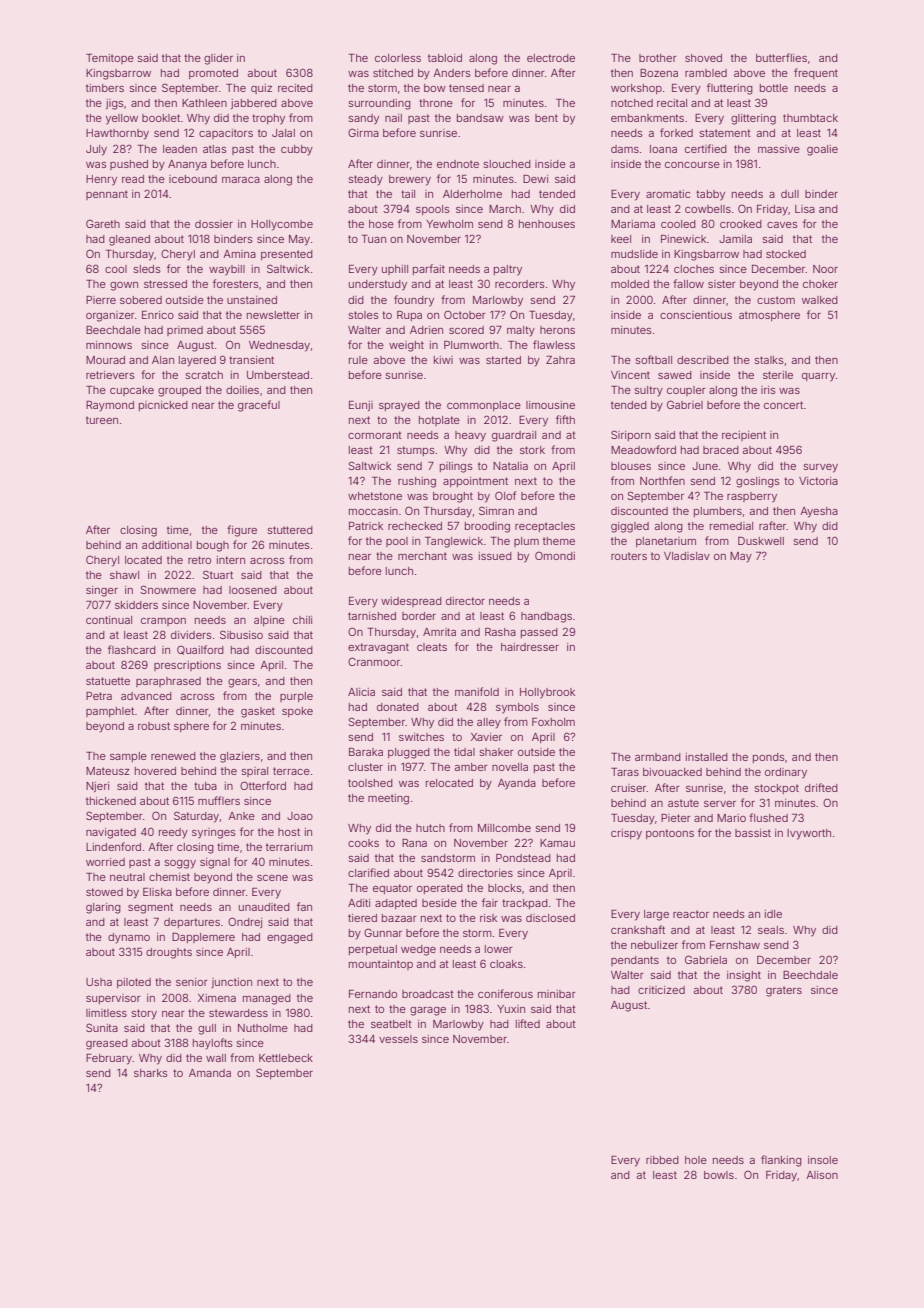 The width and height of the screenshot is (924, 1308). Describe the element at coordinates (380, 104) in the screenshot. I see `surrounding` at that location.
